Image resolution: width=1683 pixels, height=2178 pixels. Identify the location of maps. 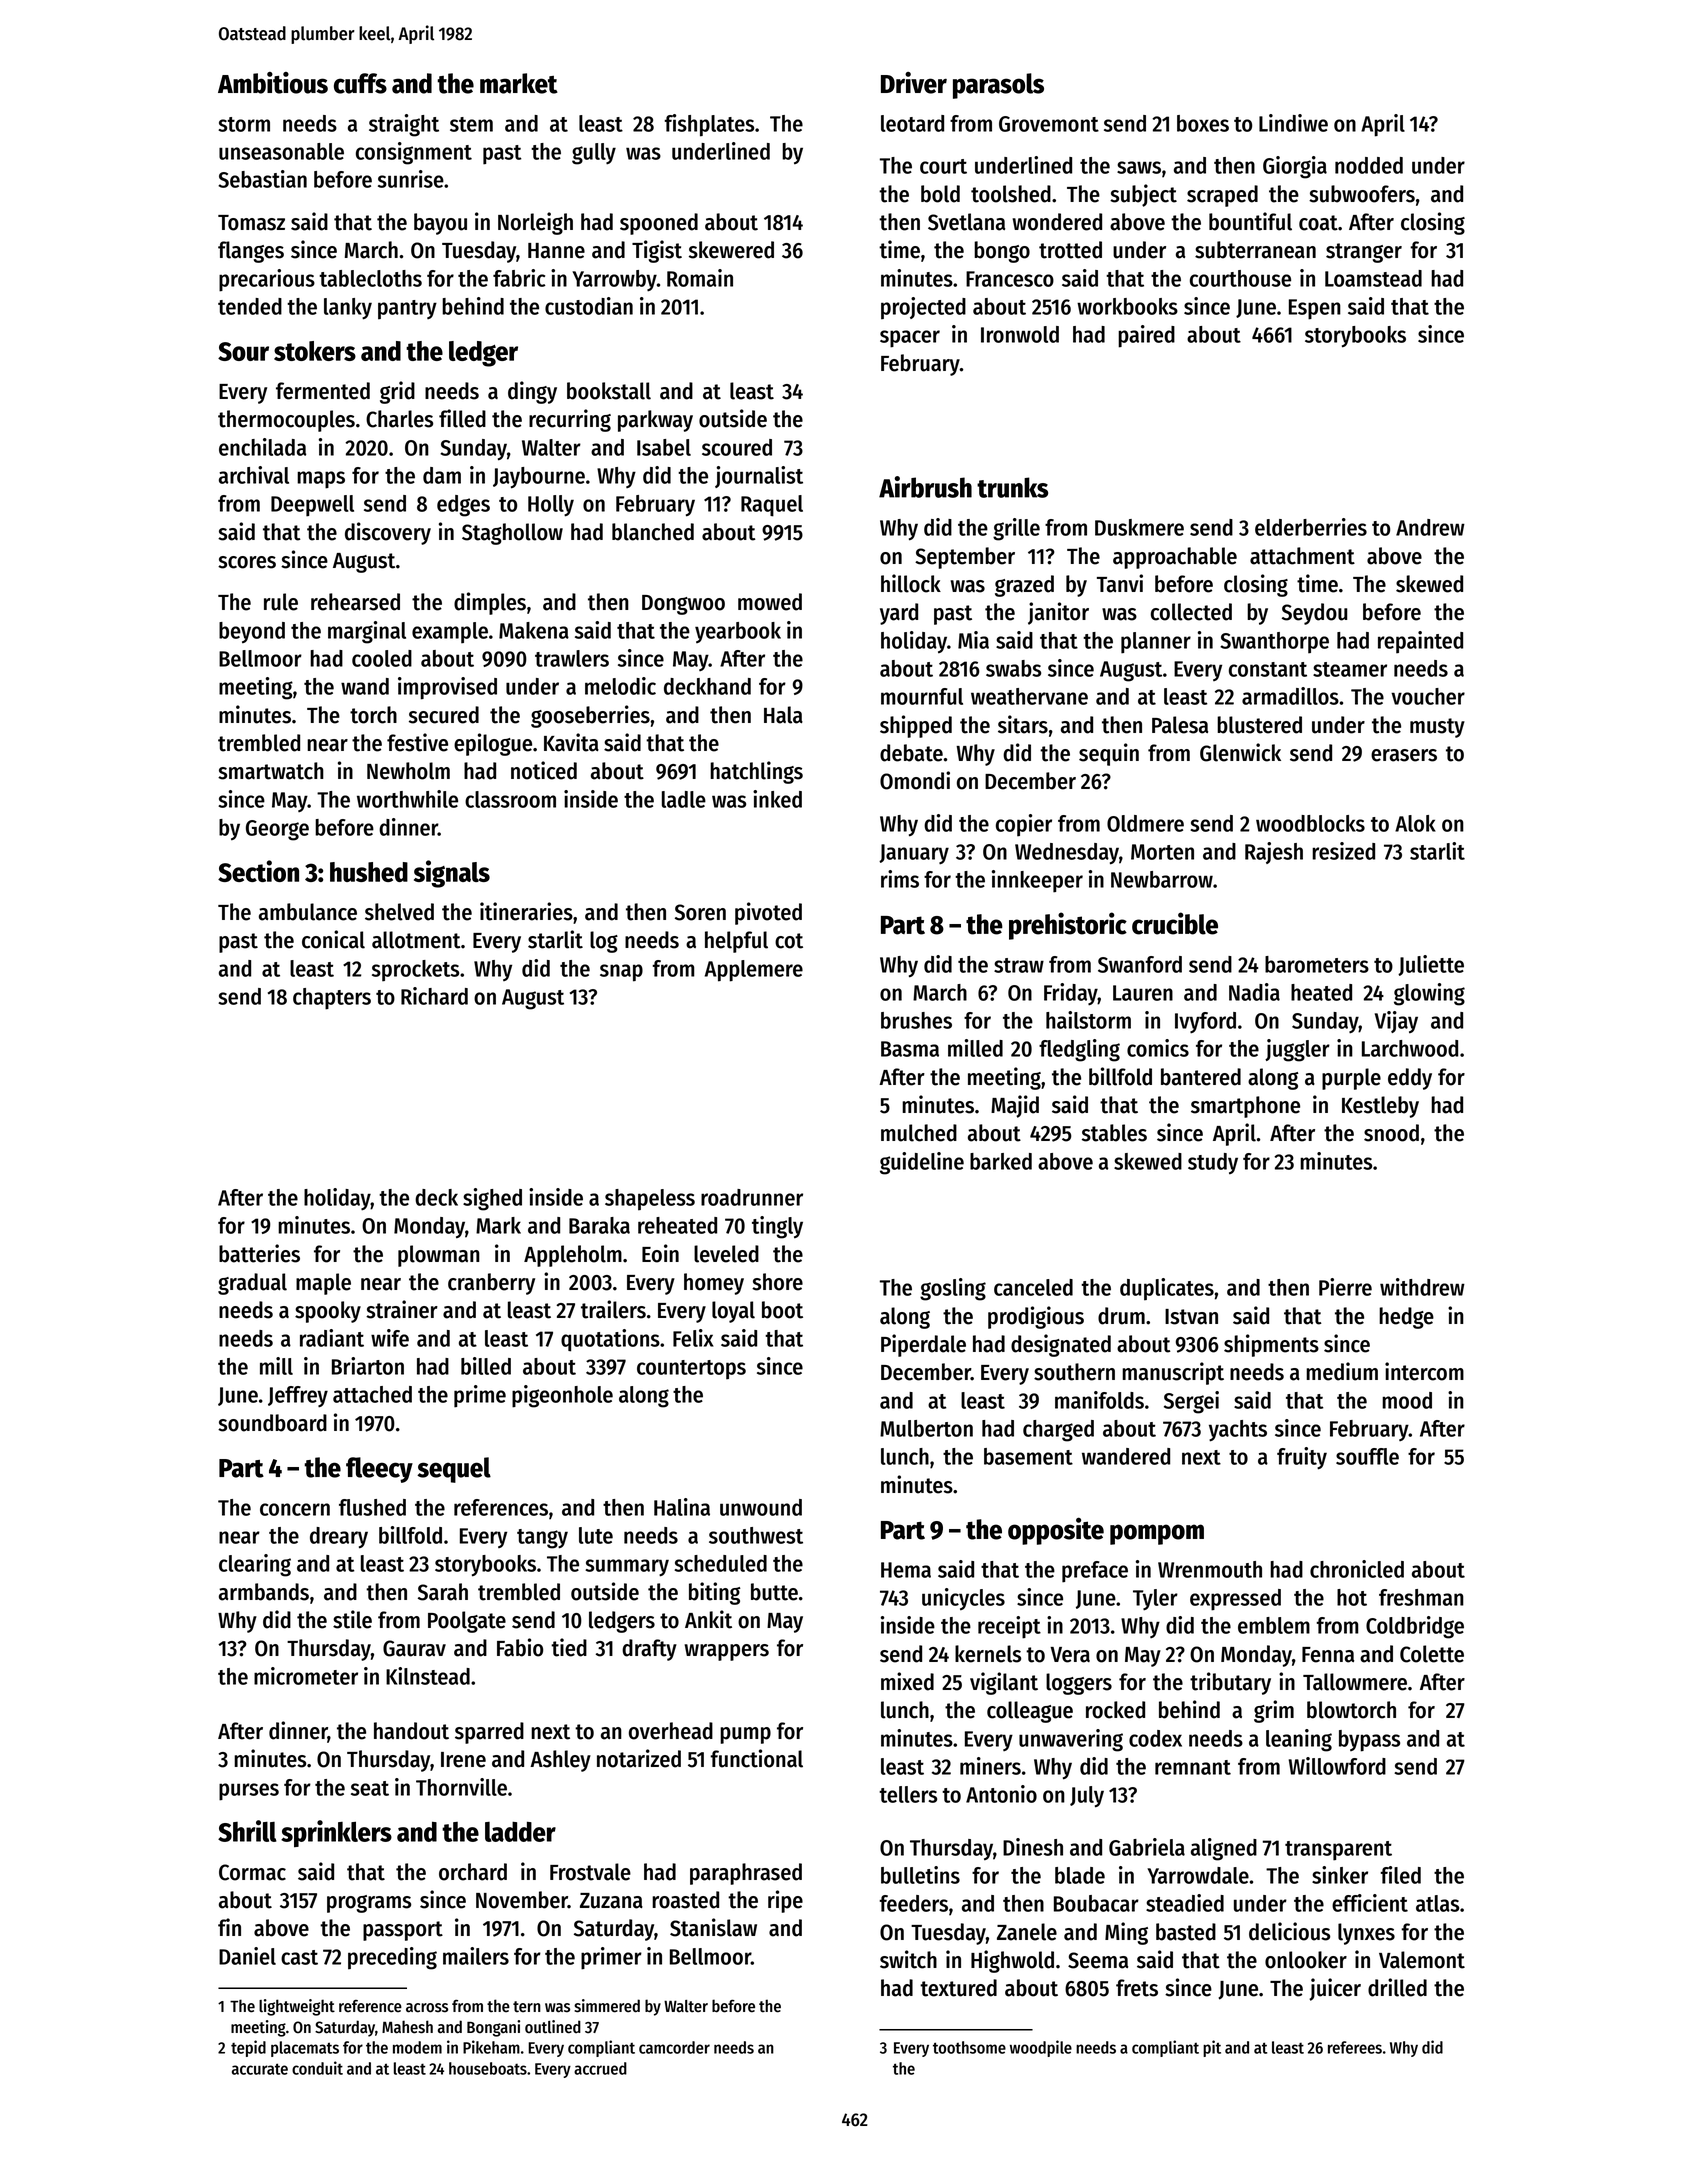
(321, 480).
